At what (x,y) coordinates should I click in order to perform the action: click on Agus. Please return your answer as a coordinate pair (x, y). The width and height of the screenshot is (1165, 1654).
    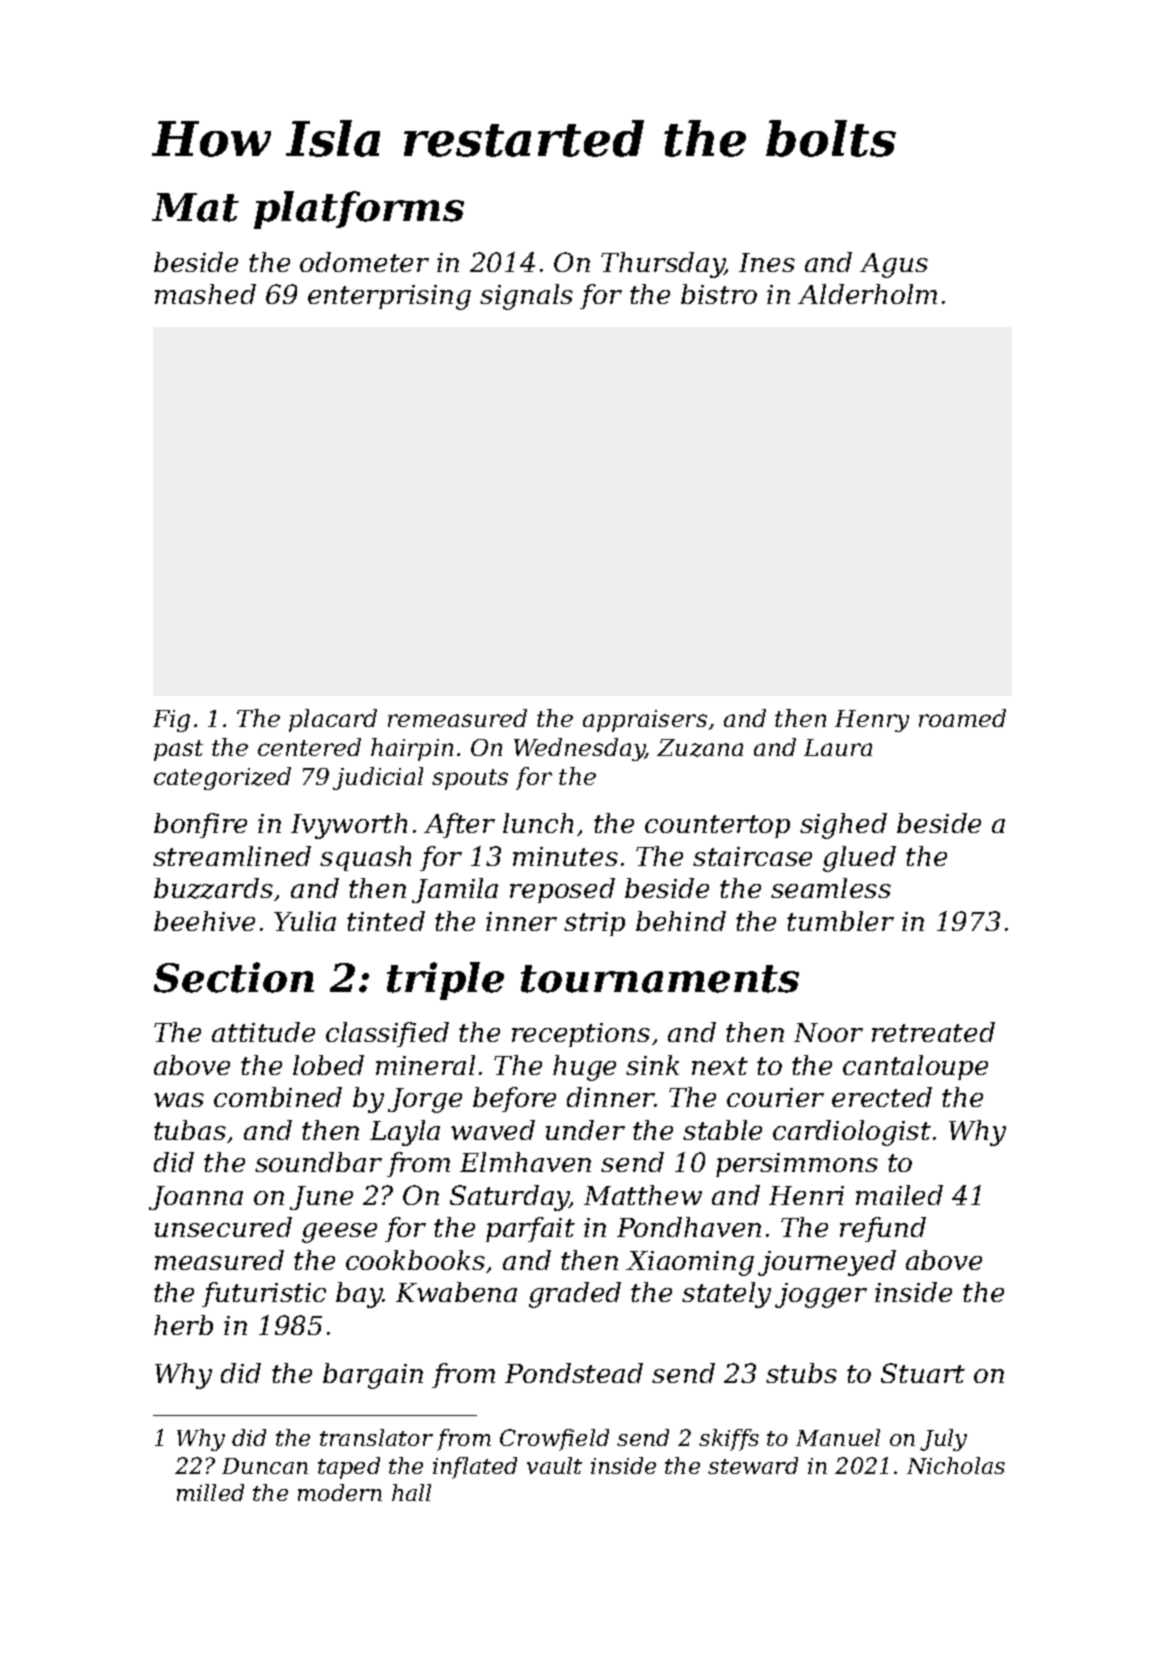
    Looking at the image, I should click on (894, 265).
